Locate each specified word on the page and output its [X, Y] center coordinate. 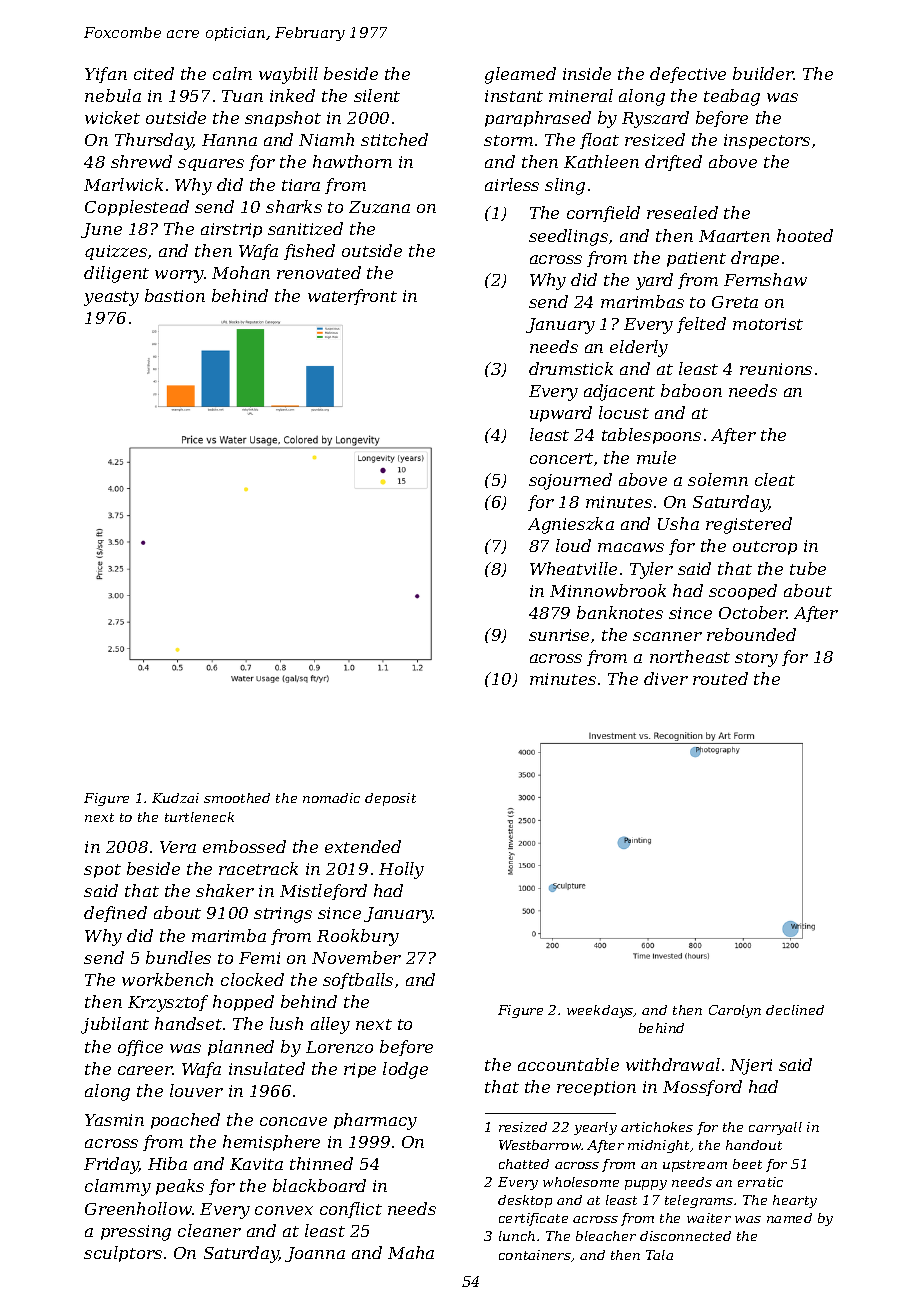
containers [535, 1255]
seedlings [568, 237]
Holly [401, 870]
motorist [768, 324]
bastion [175, 295]
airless [512, 184]
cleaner [209, 1230]
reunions [776, 369]
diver [666, 678]
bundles [178, 957]
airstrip [231, 230]
